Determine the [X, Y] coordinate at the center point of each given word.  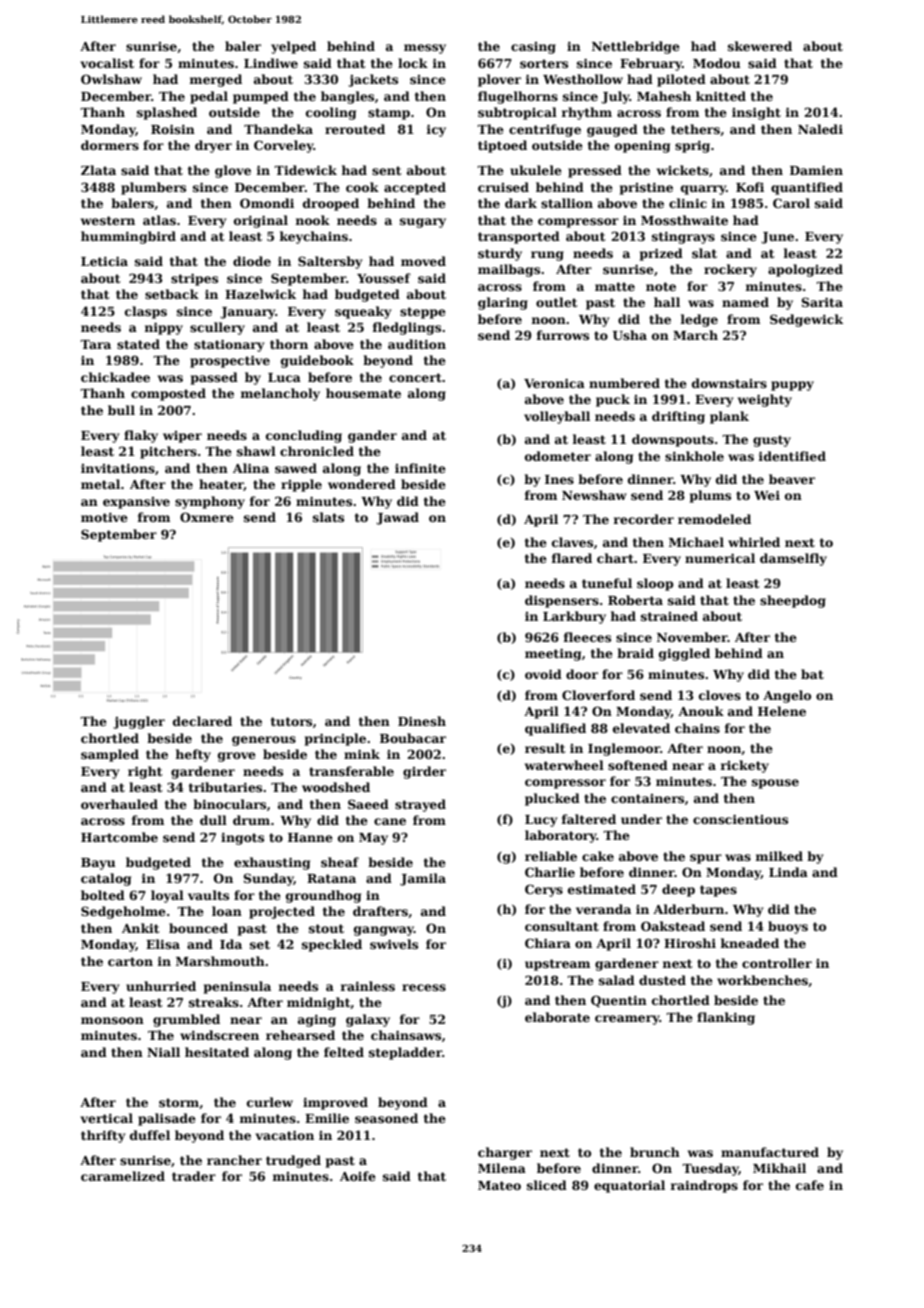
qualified [555, 729]
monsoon [112, 1020]
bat [812, 674]
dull [213, 820]
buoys [788, 927]
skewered [760, 46]
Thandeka [278, 129]
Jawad [397, 518]
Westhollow [583, 79]
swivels [394, 944]
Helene [782, 711]
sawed [296, 468]
